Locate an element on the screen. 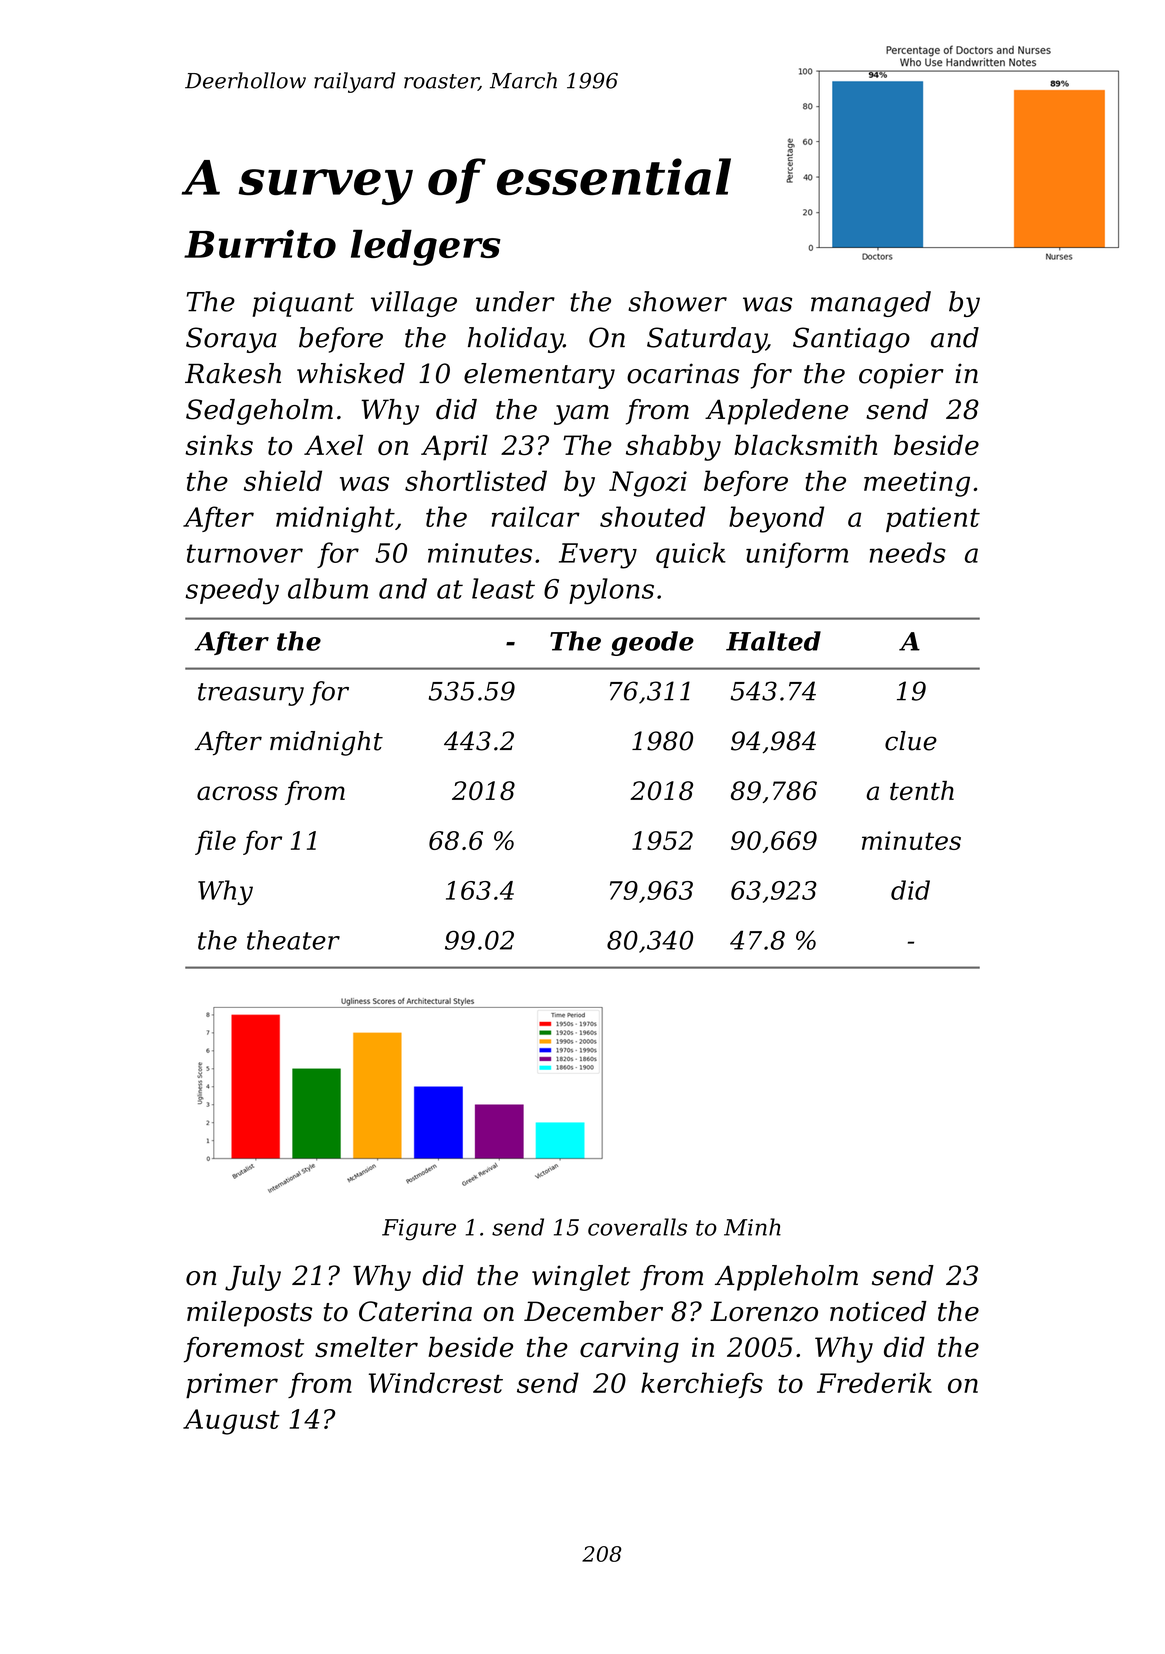  holiday is located at coordinates (515, 340).
